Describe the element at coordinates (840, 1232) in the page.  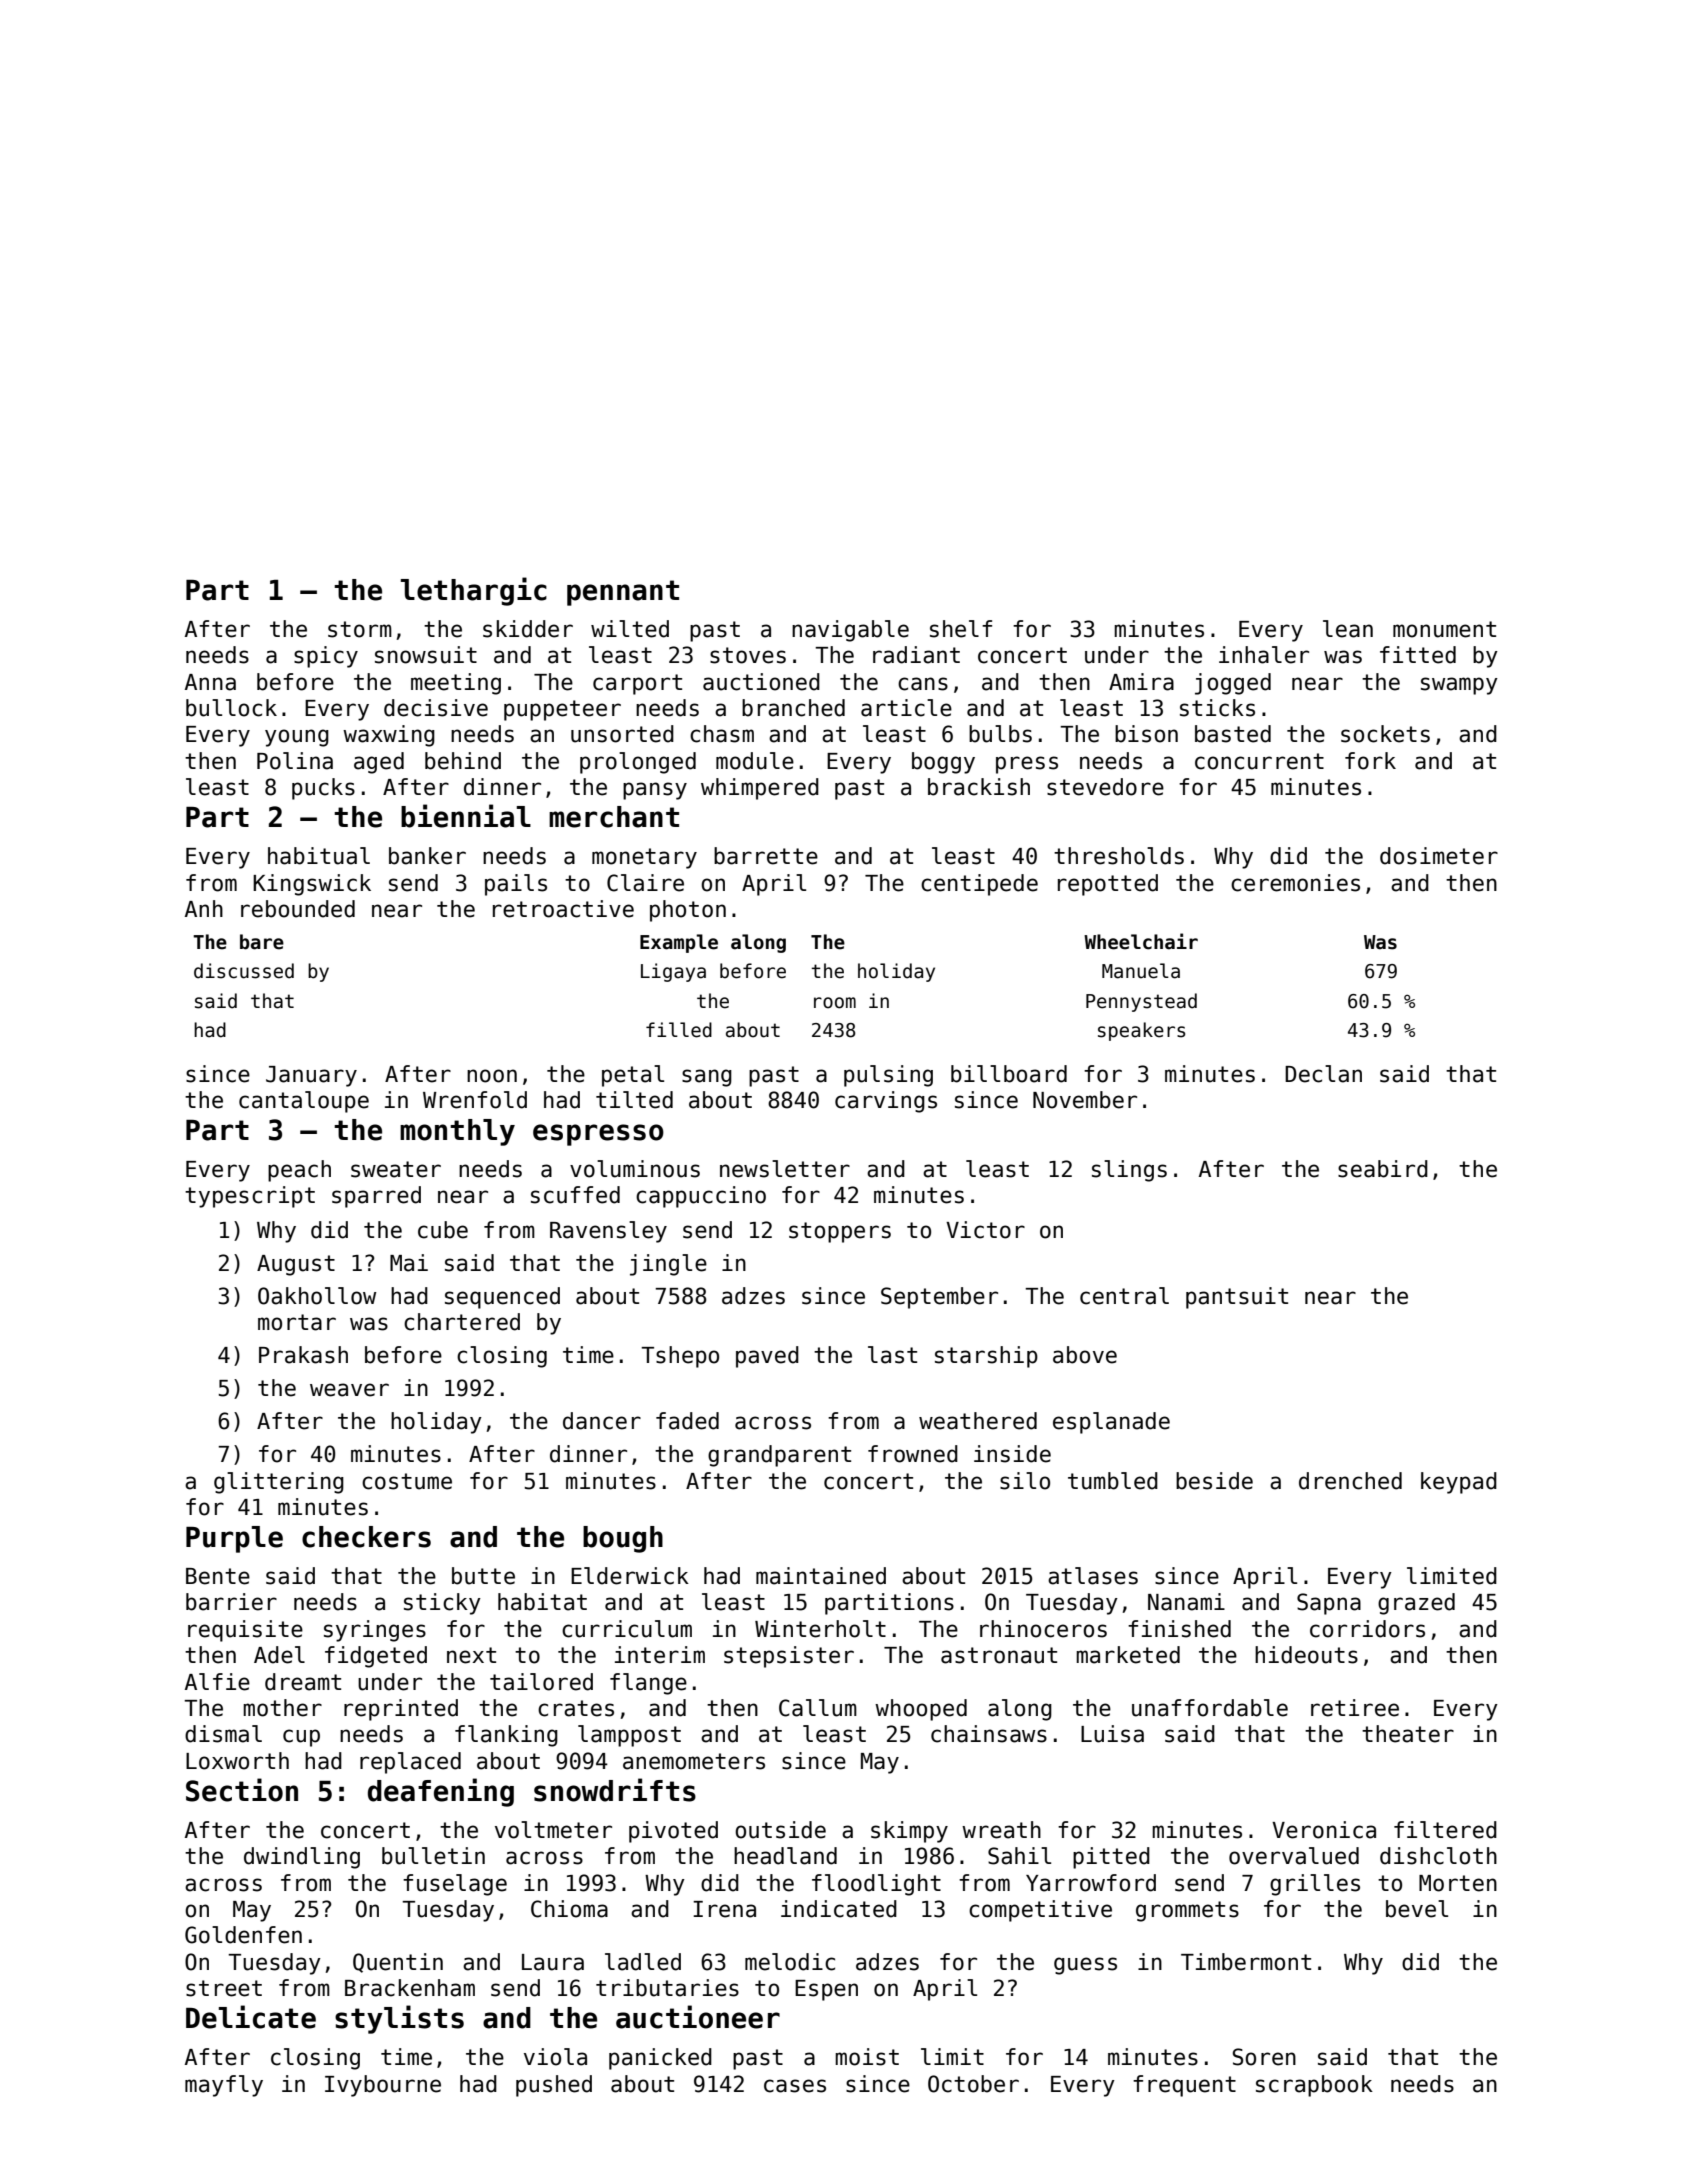
I see `stoppers` at that location.
